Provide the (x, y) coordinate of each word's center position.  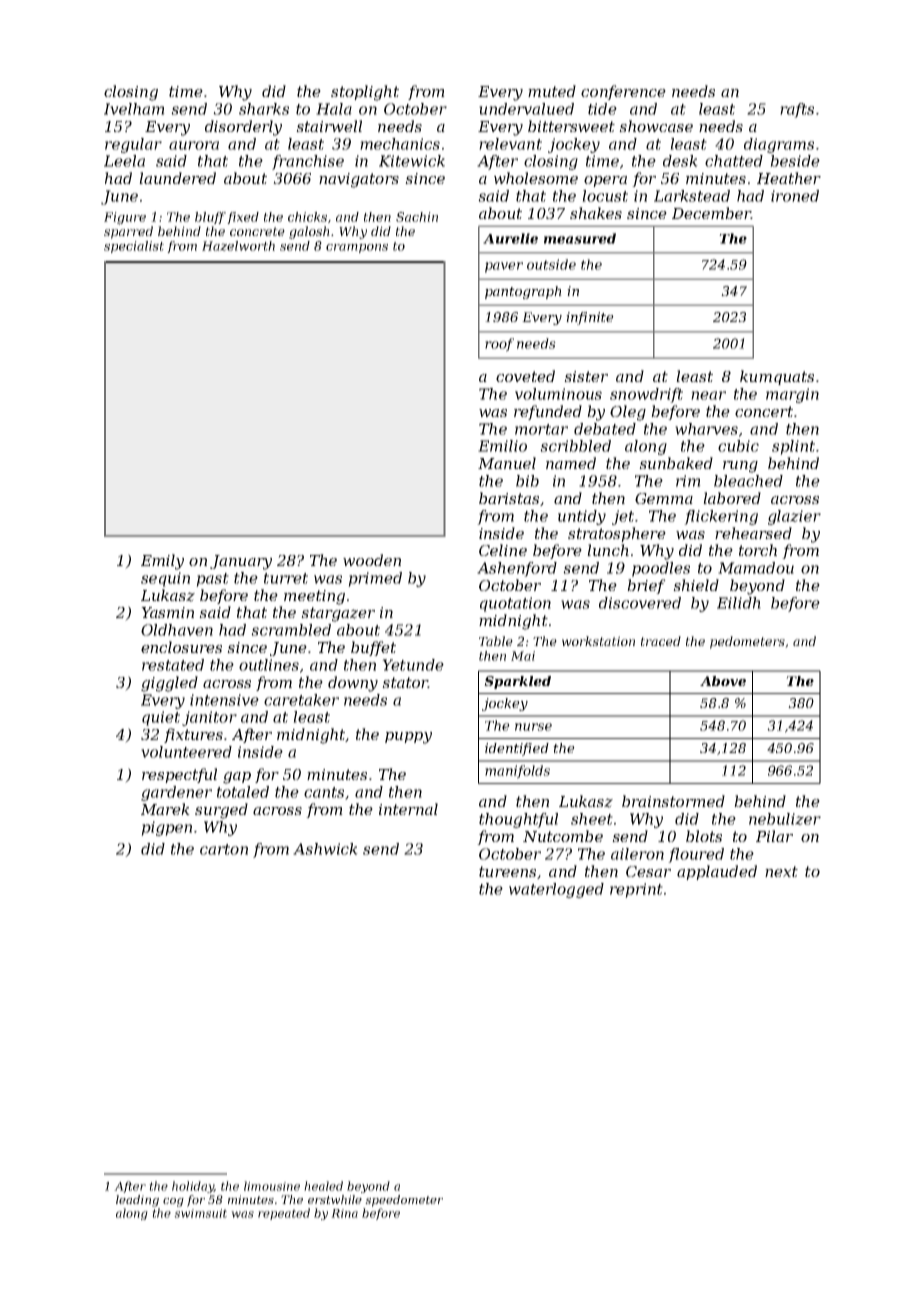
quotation (515, 604)
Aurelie (510, 238)
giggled (169, 684)
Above (723, 681)
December (711, 213)
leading (137, 1201)
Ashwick (325, 849)
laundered (177, 178)
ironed (795, 196)
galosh (309, 232)
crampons (357, 248)
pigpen (166, 828)
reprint (636, 890)
